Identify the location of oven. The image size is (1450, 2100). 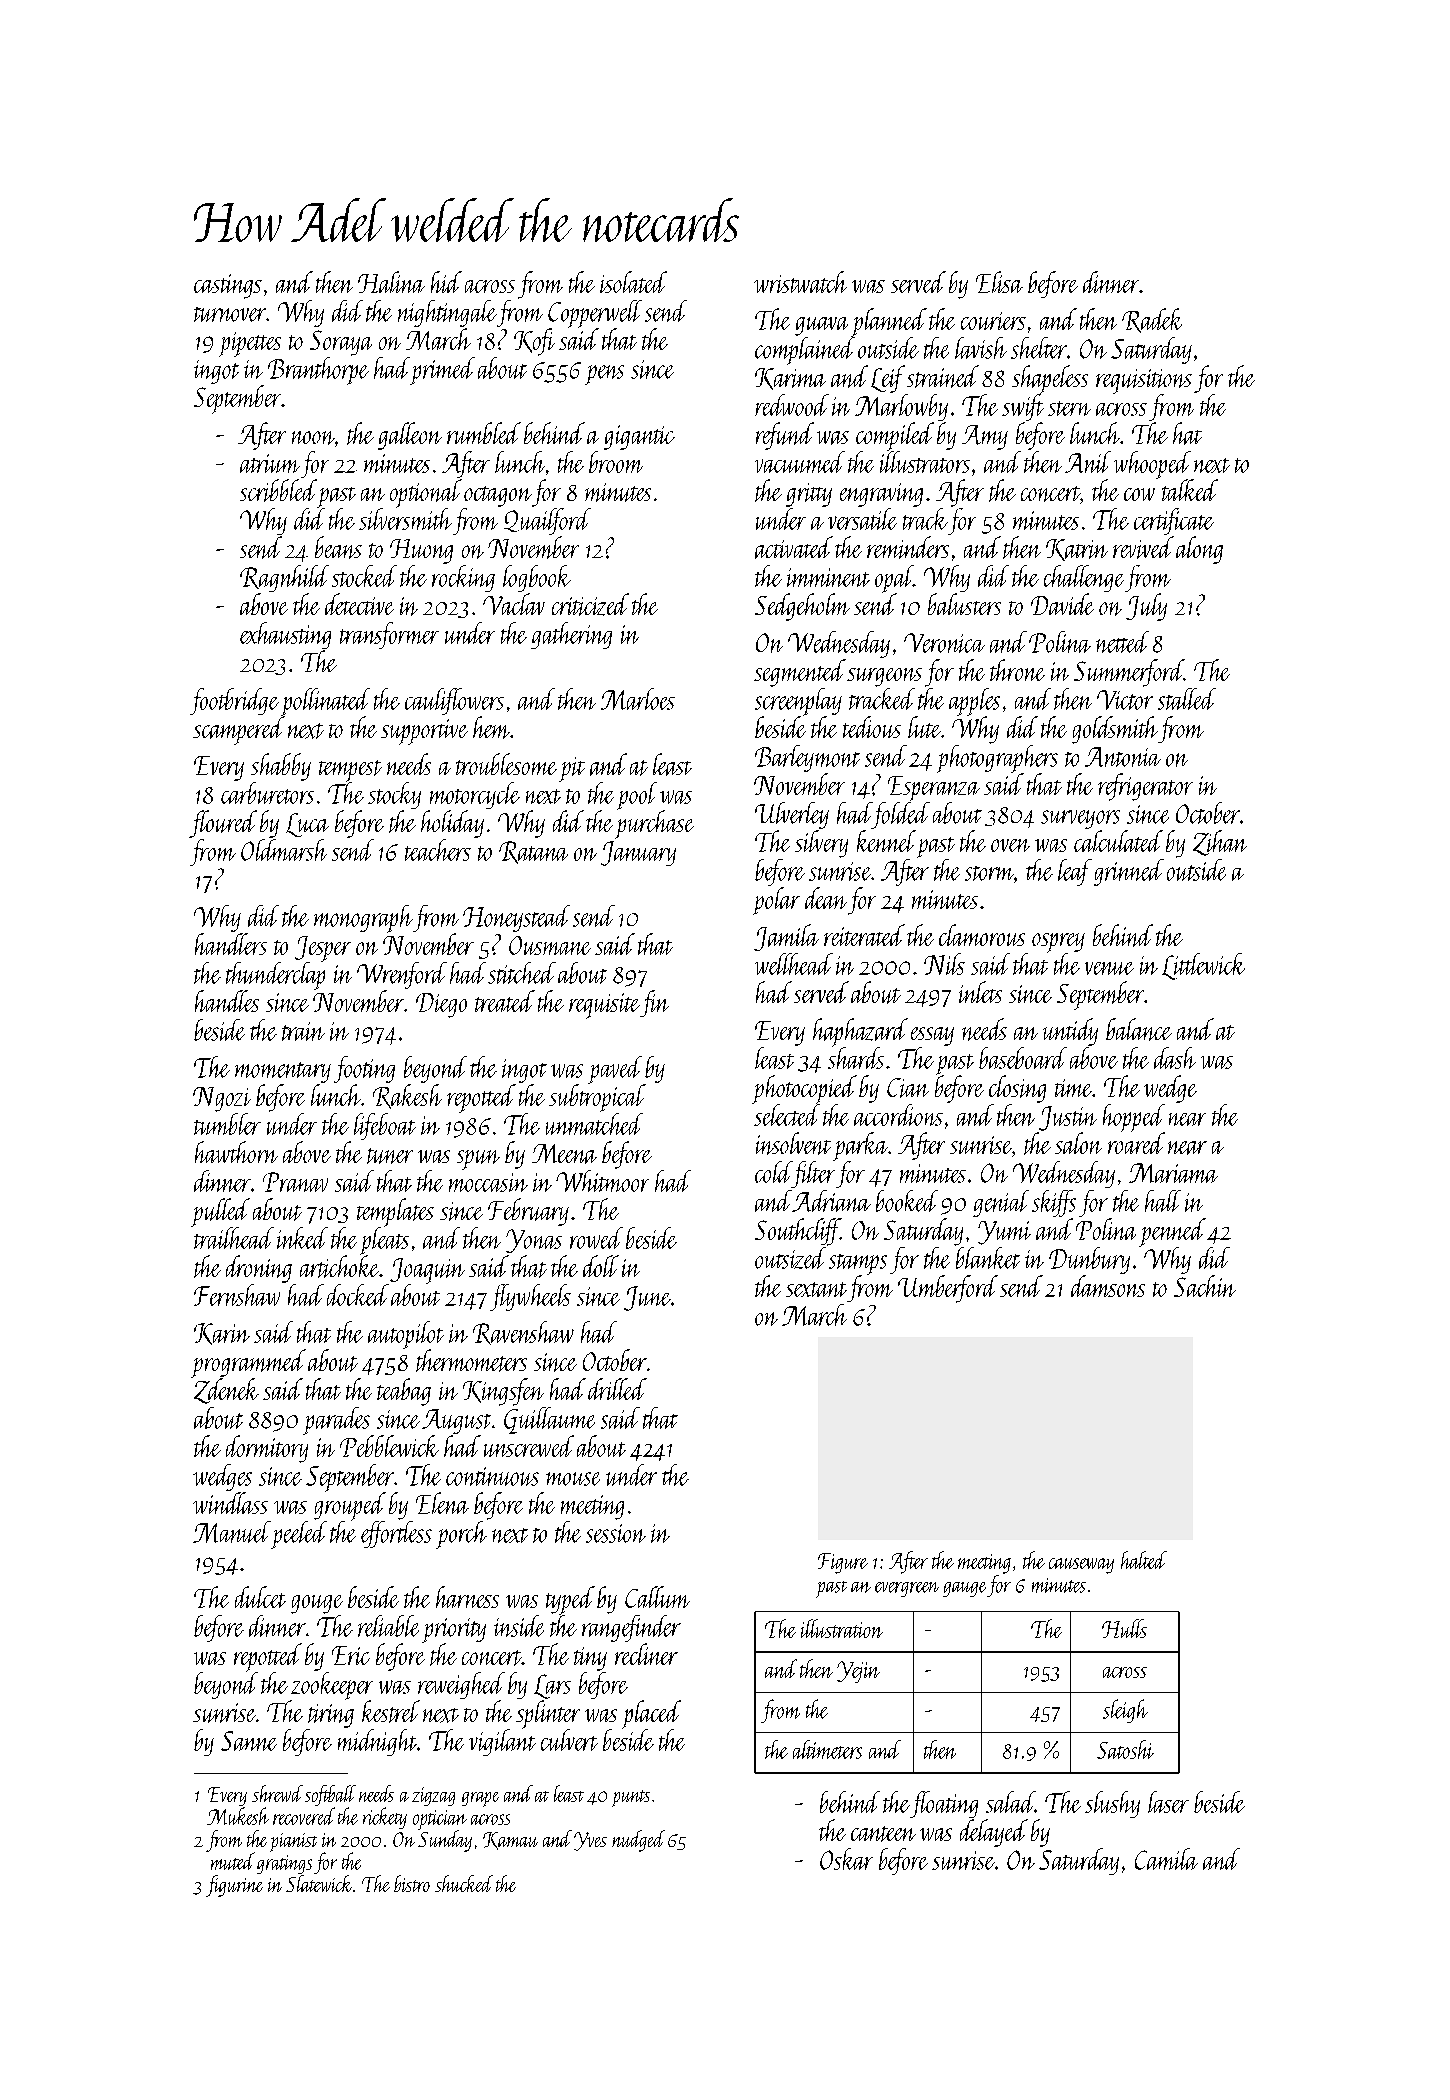
(1010, 845).
